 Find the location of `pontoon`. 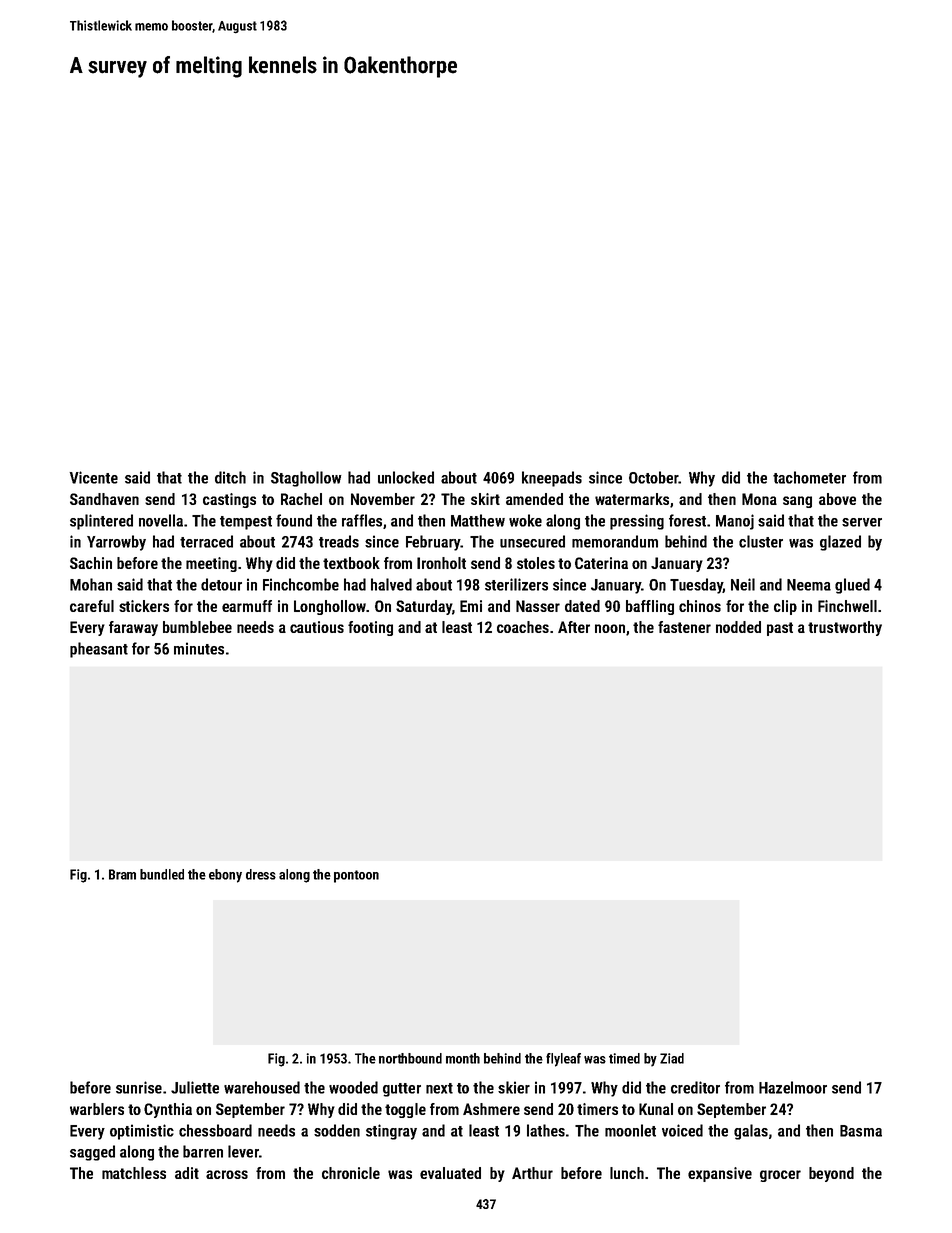

pontoon is located at coordinates (356, 876).
